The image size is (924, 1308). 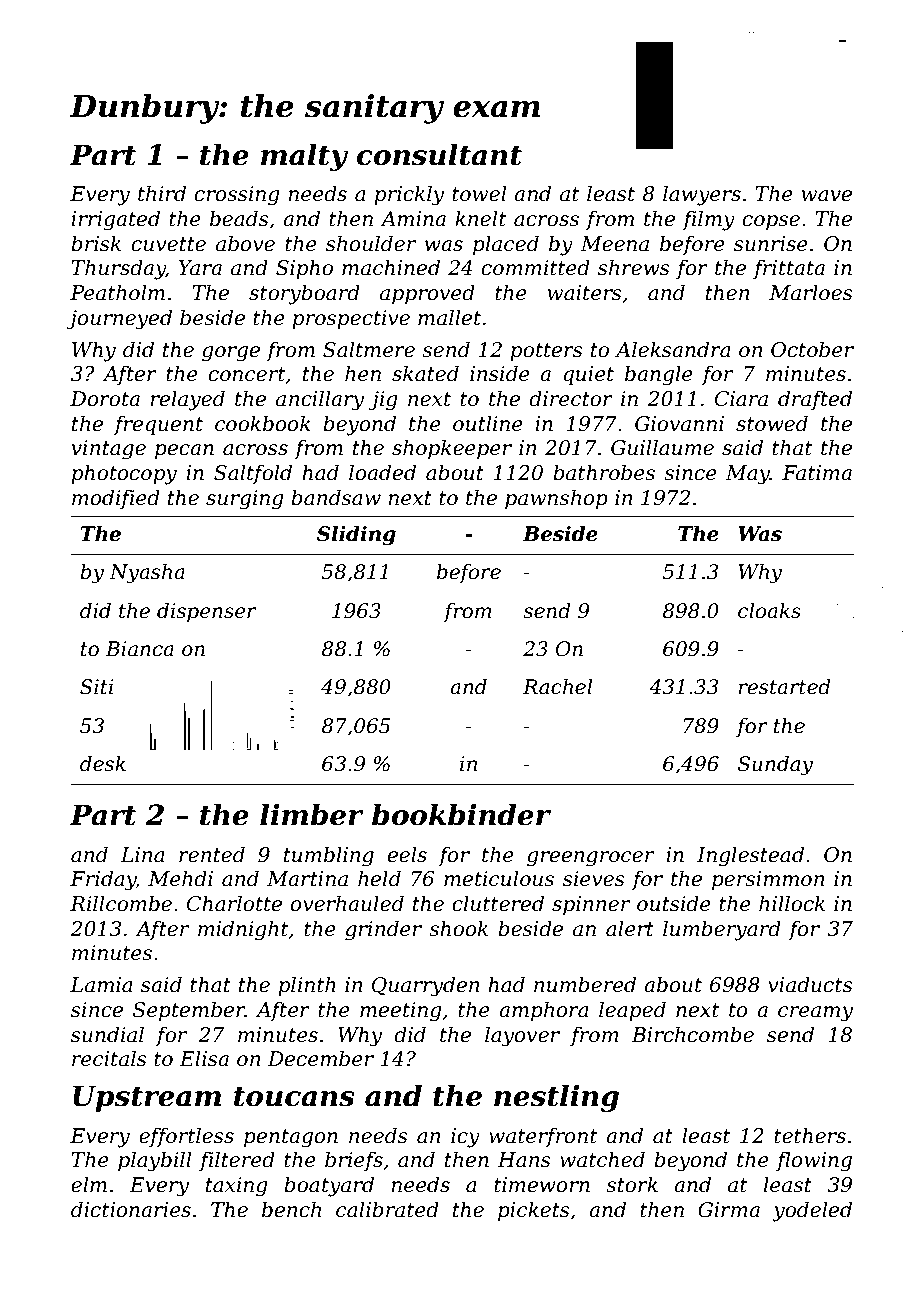 What do you see at coordinates (439, 155) in the screenshot?
I see `consultant` at bounding box center [439, 155].
